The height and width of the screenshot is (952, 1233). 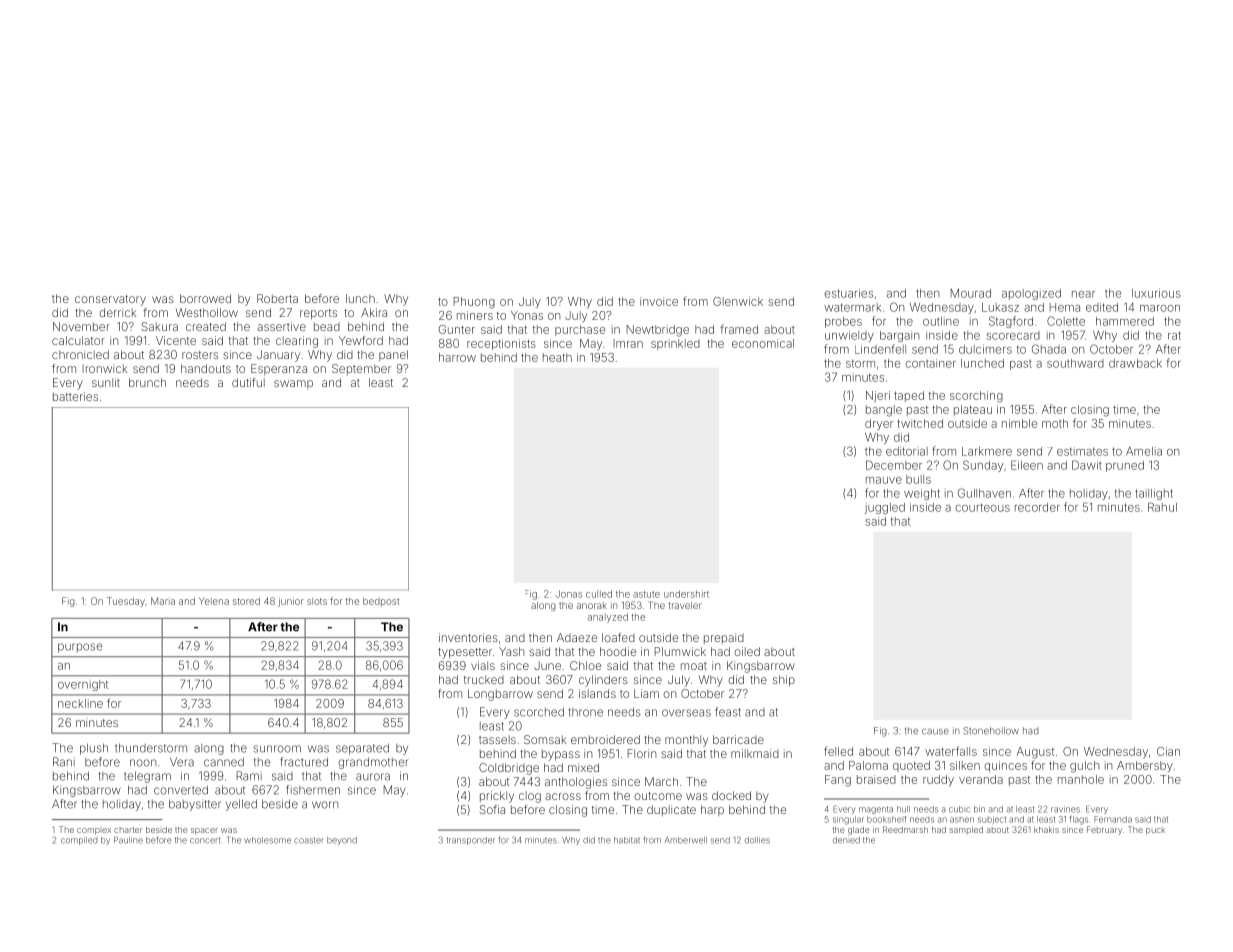 I want to click on dulcimers, so click(x=985, y=349).
